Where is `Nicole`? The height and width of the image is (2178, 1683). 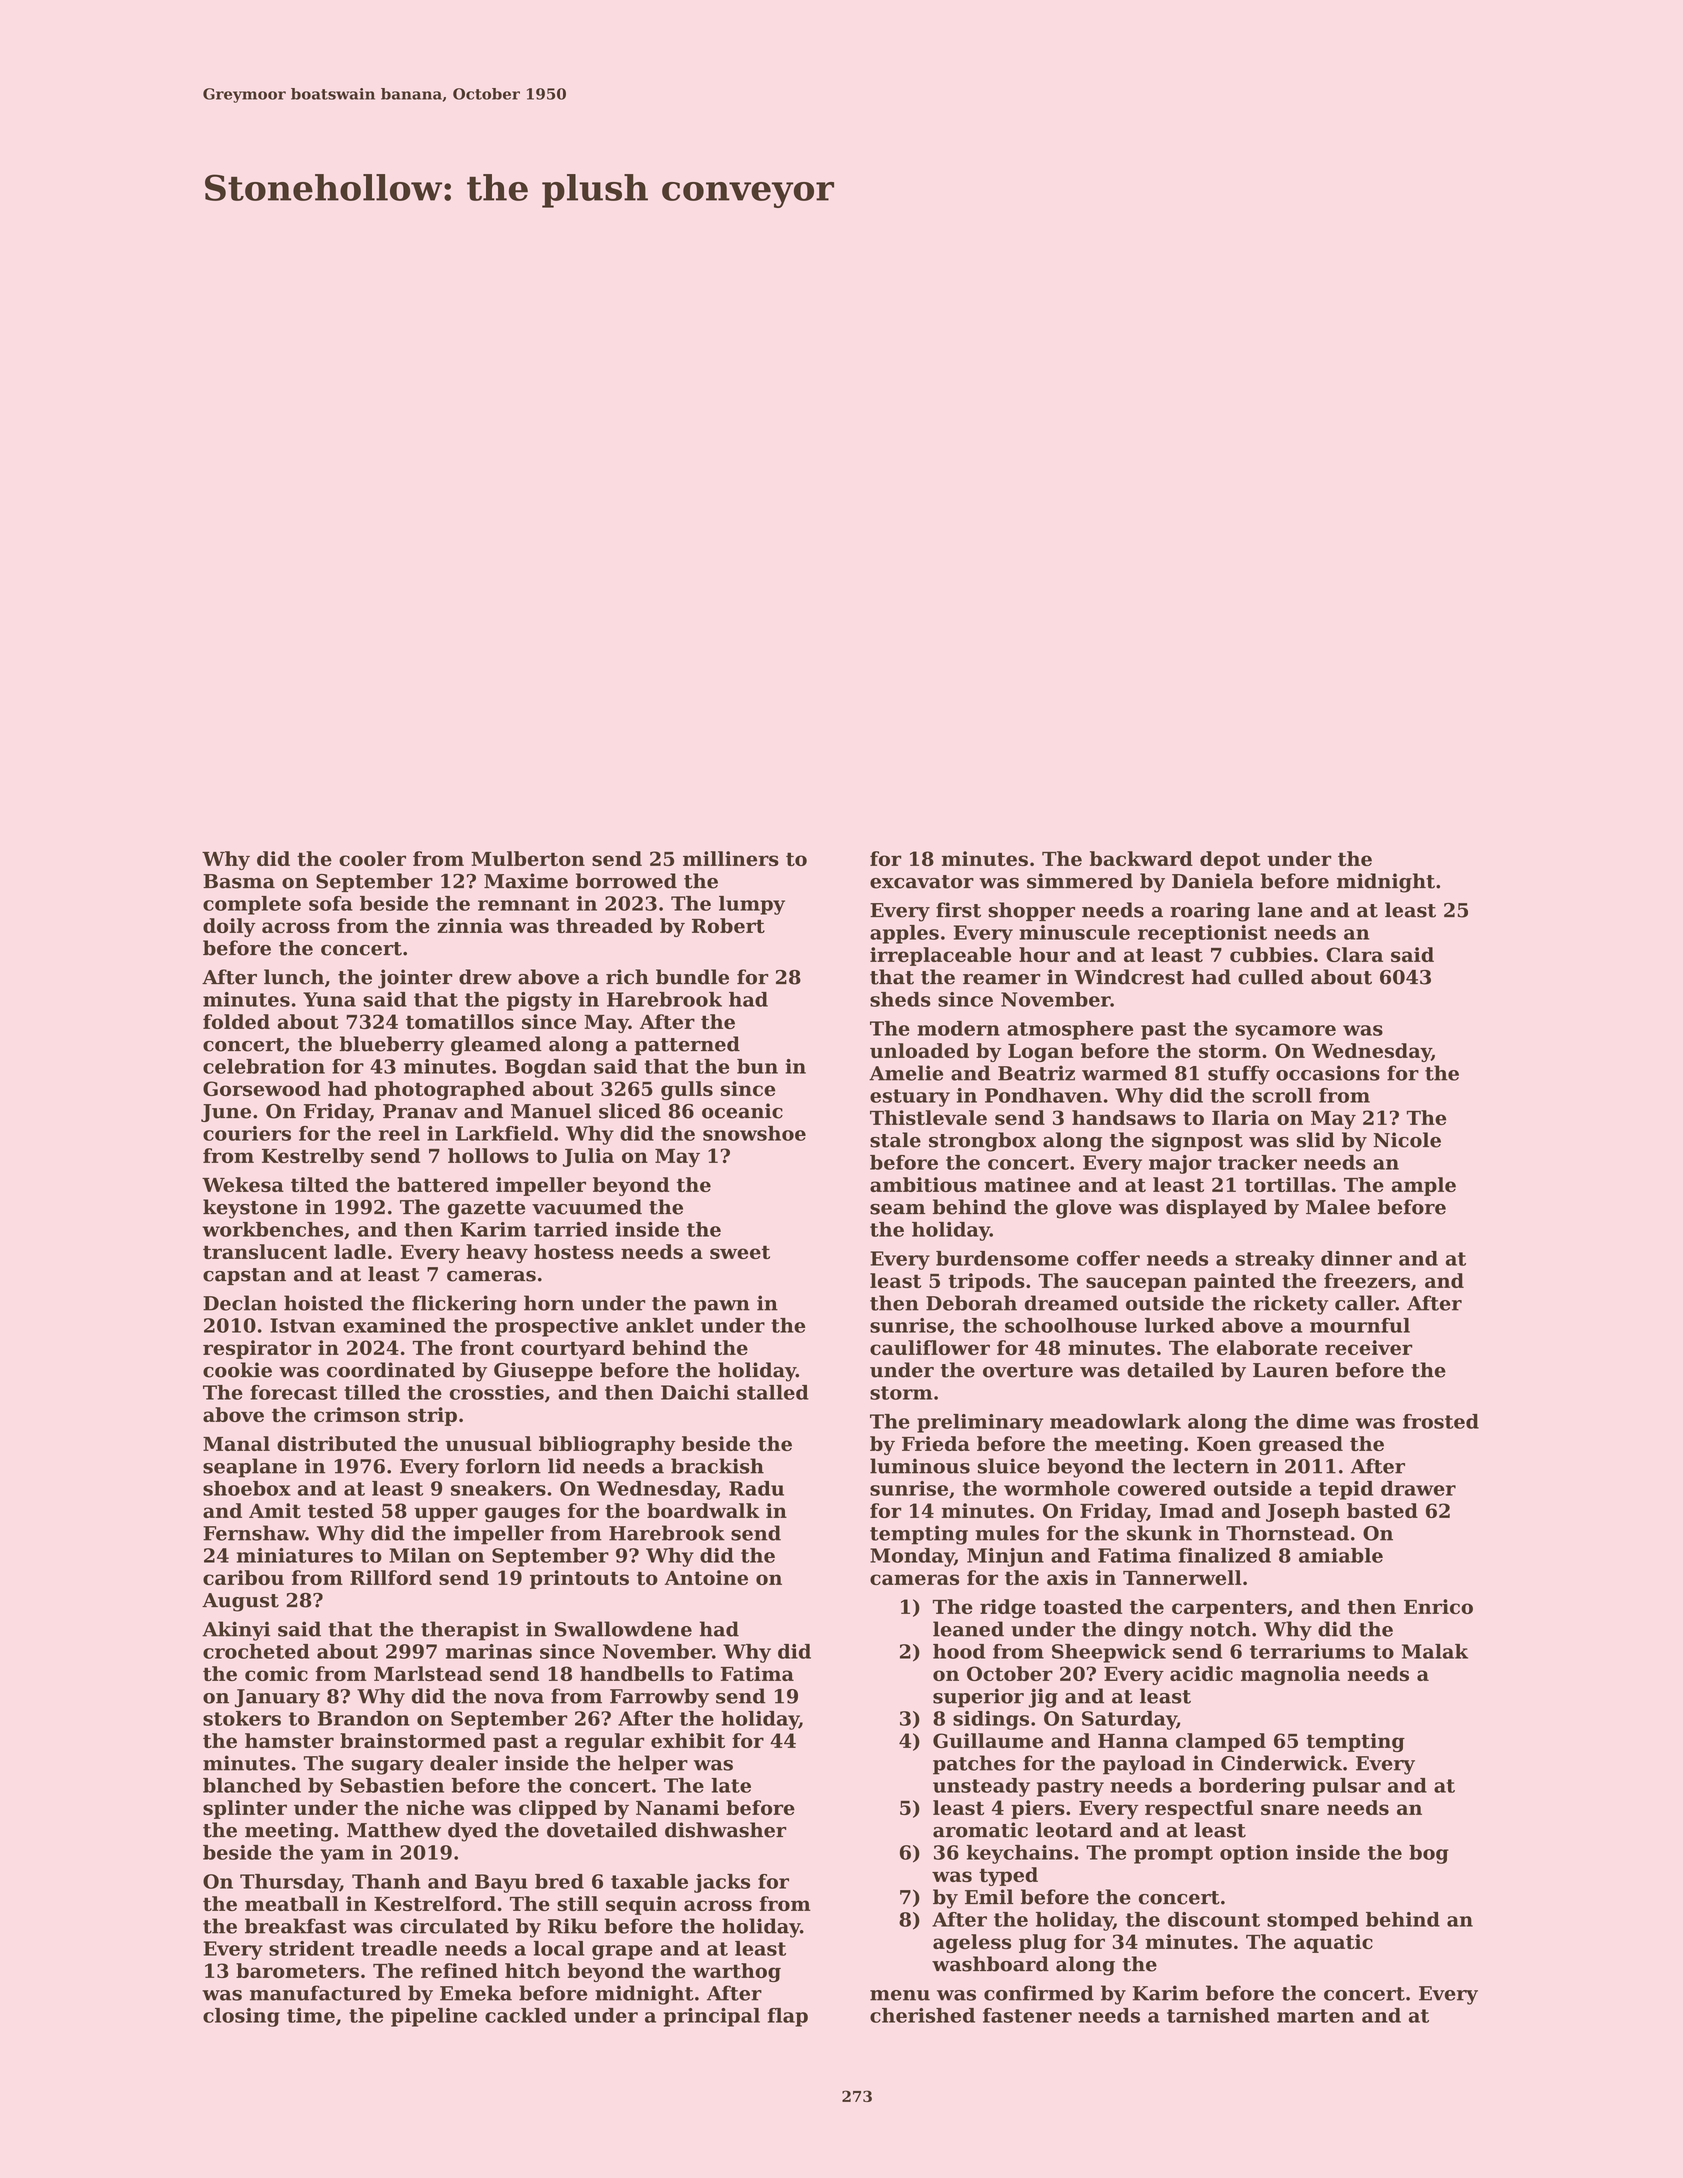 Nicole is located at coordinates (1407, 1140).
